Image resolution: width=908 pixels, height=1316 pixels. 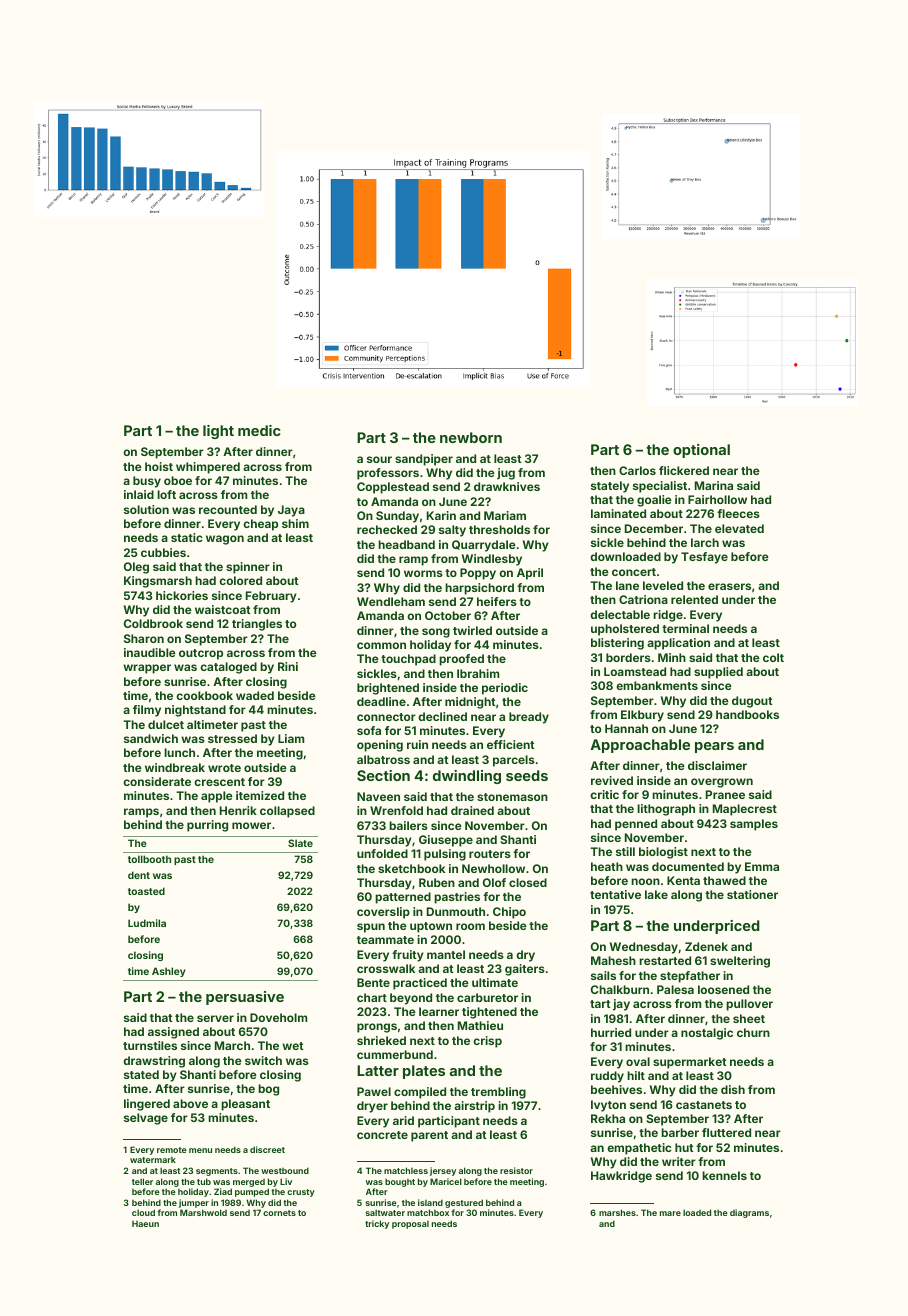 I want to click on hickories, so click(x=182, y=595).
